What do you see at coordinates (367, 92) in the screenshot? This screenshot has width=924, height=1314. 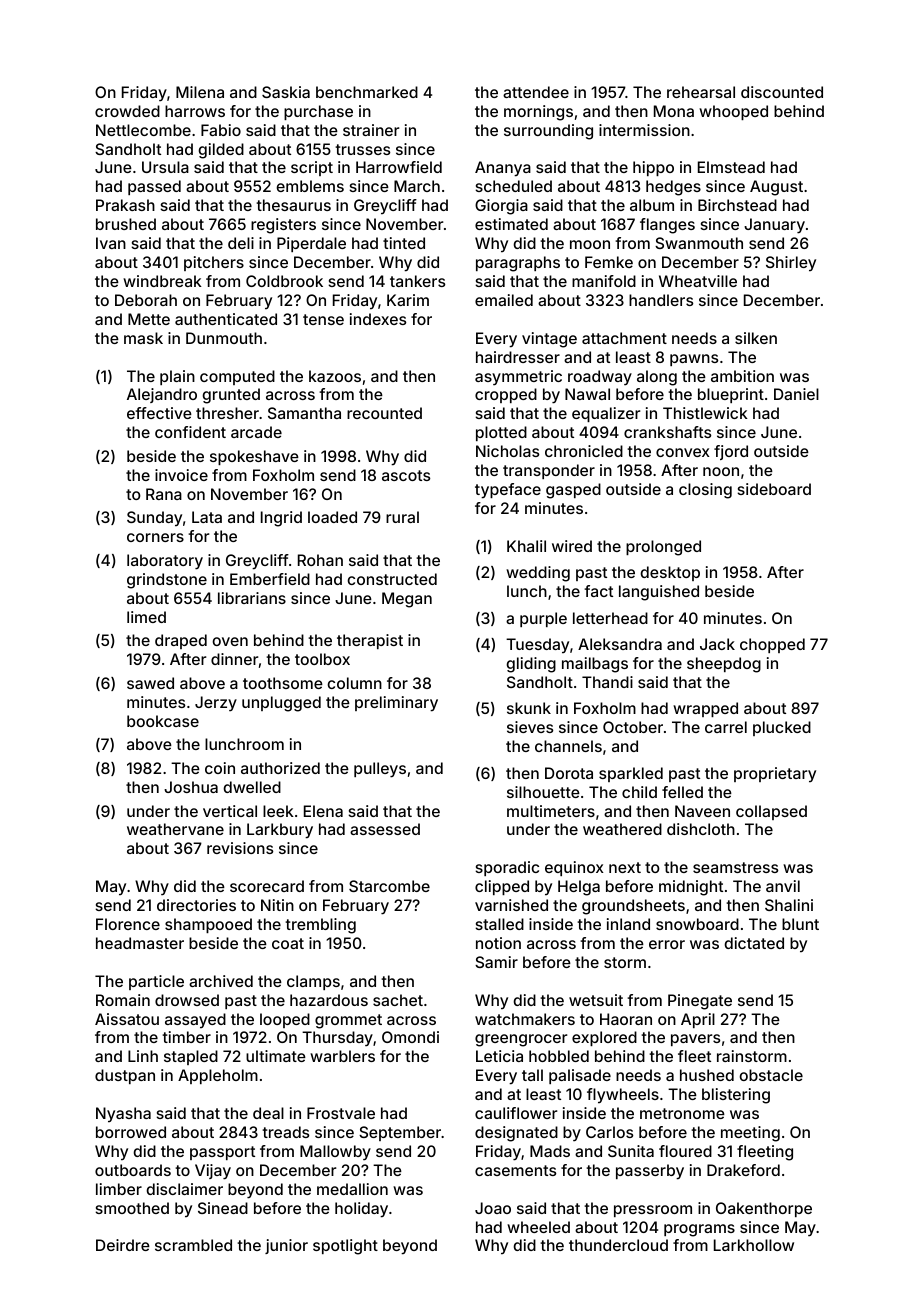 I see `benchmarked` at bounding box center [367, 92].
